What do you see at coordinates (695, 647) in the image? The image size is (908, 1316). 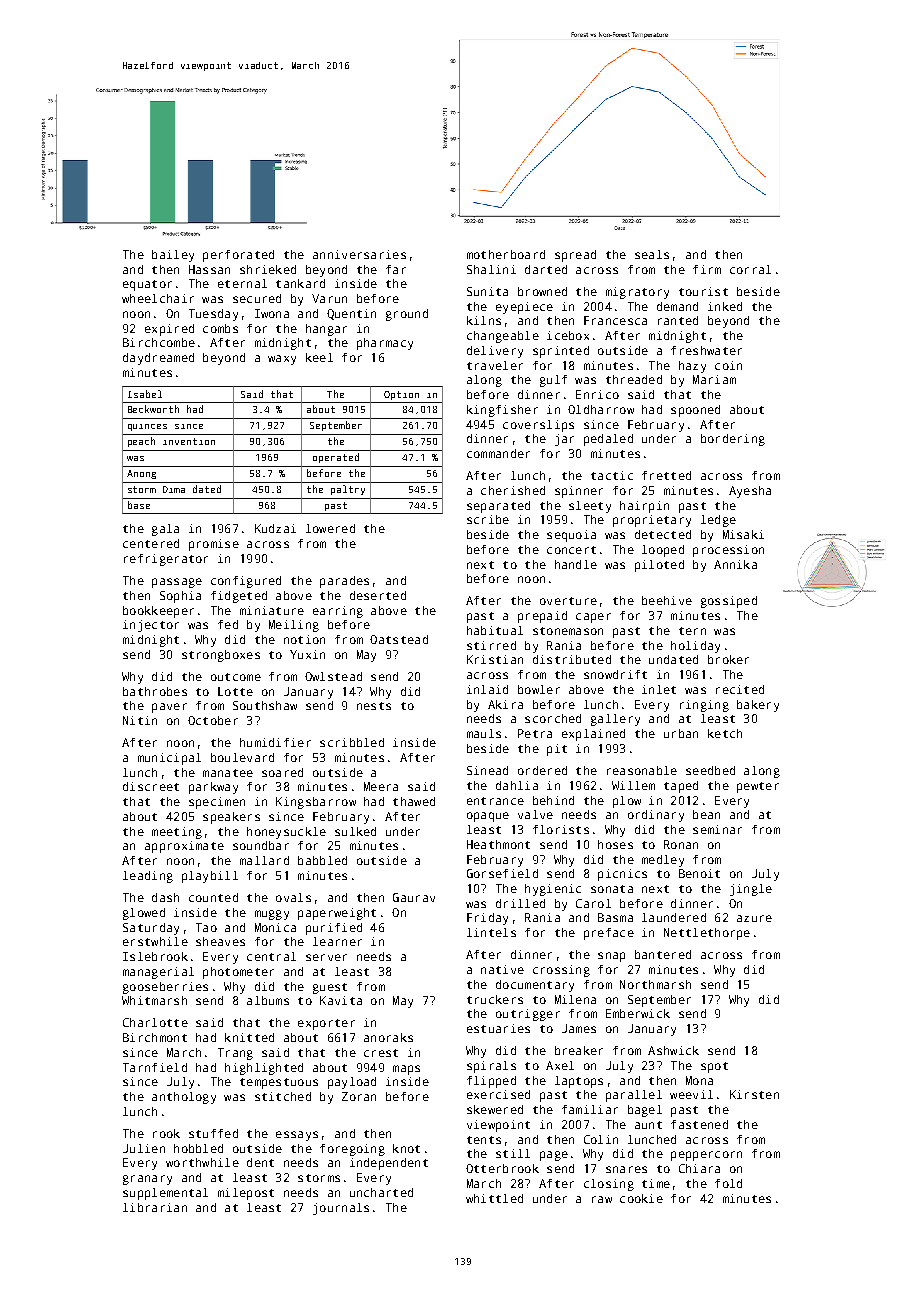 I see `holiday` at bounding box center [695, 647].
